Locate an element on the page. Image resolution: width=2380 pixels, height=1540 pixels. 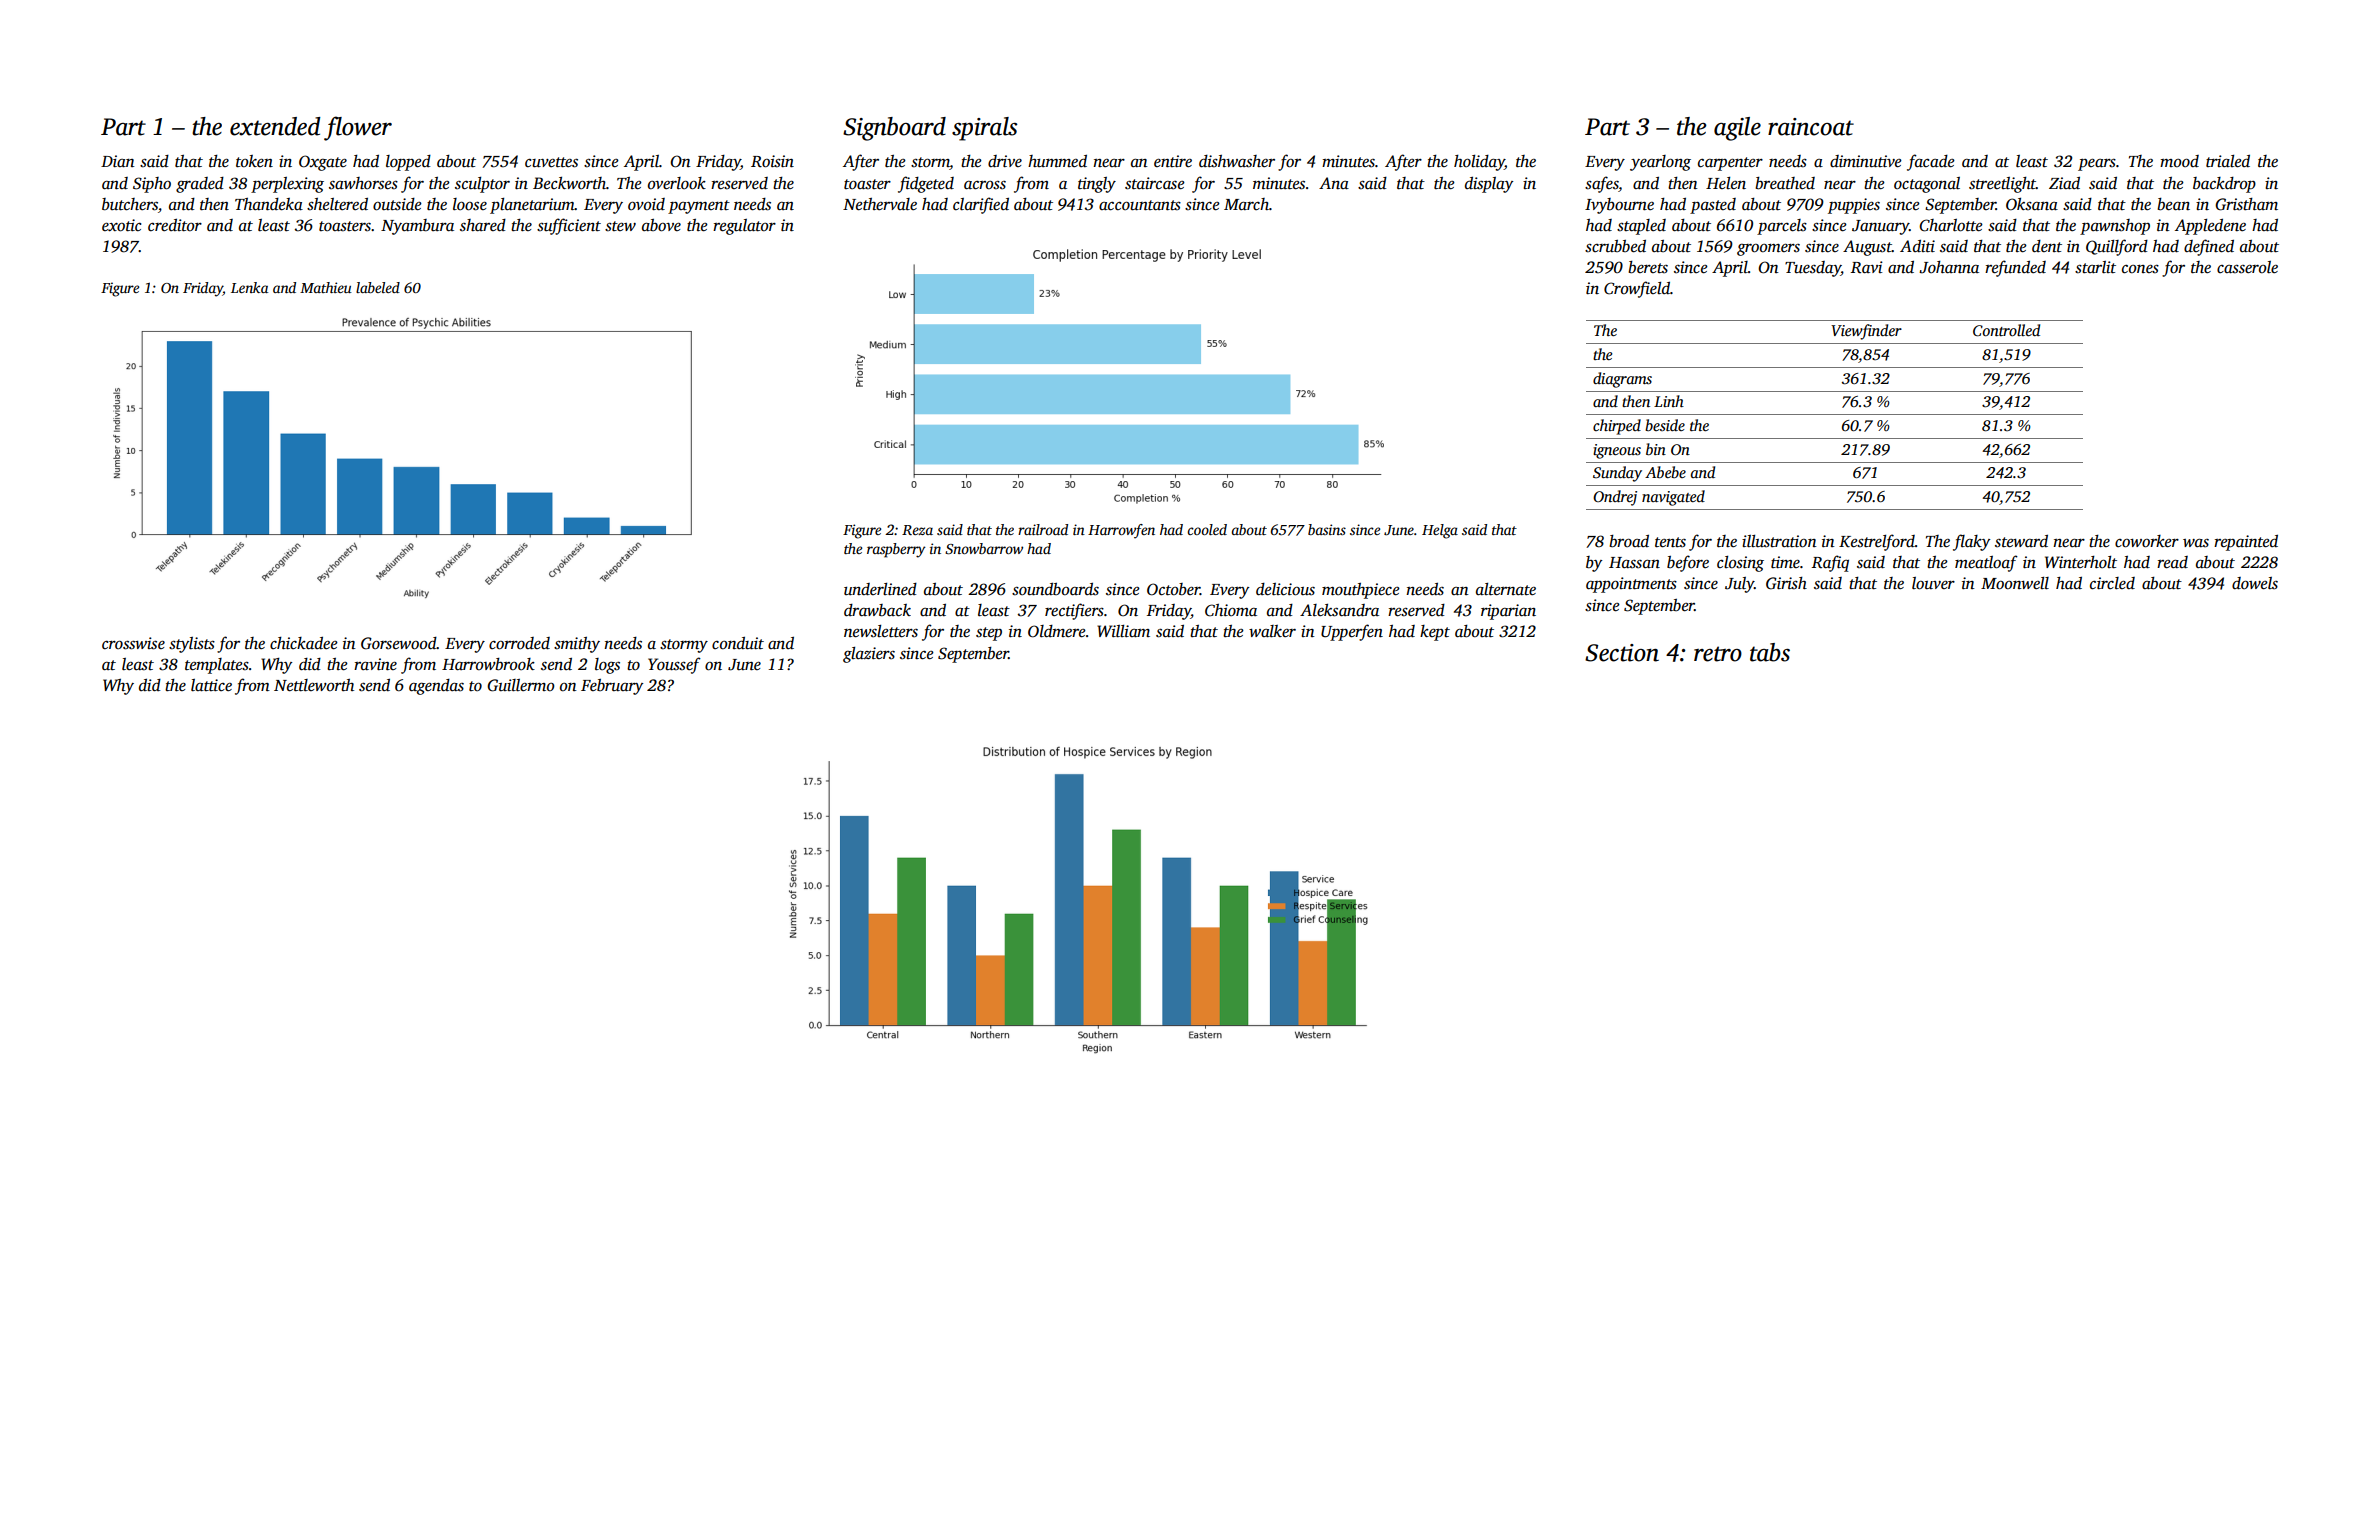
Reza is located at coordinates (917, 530).
